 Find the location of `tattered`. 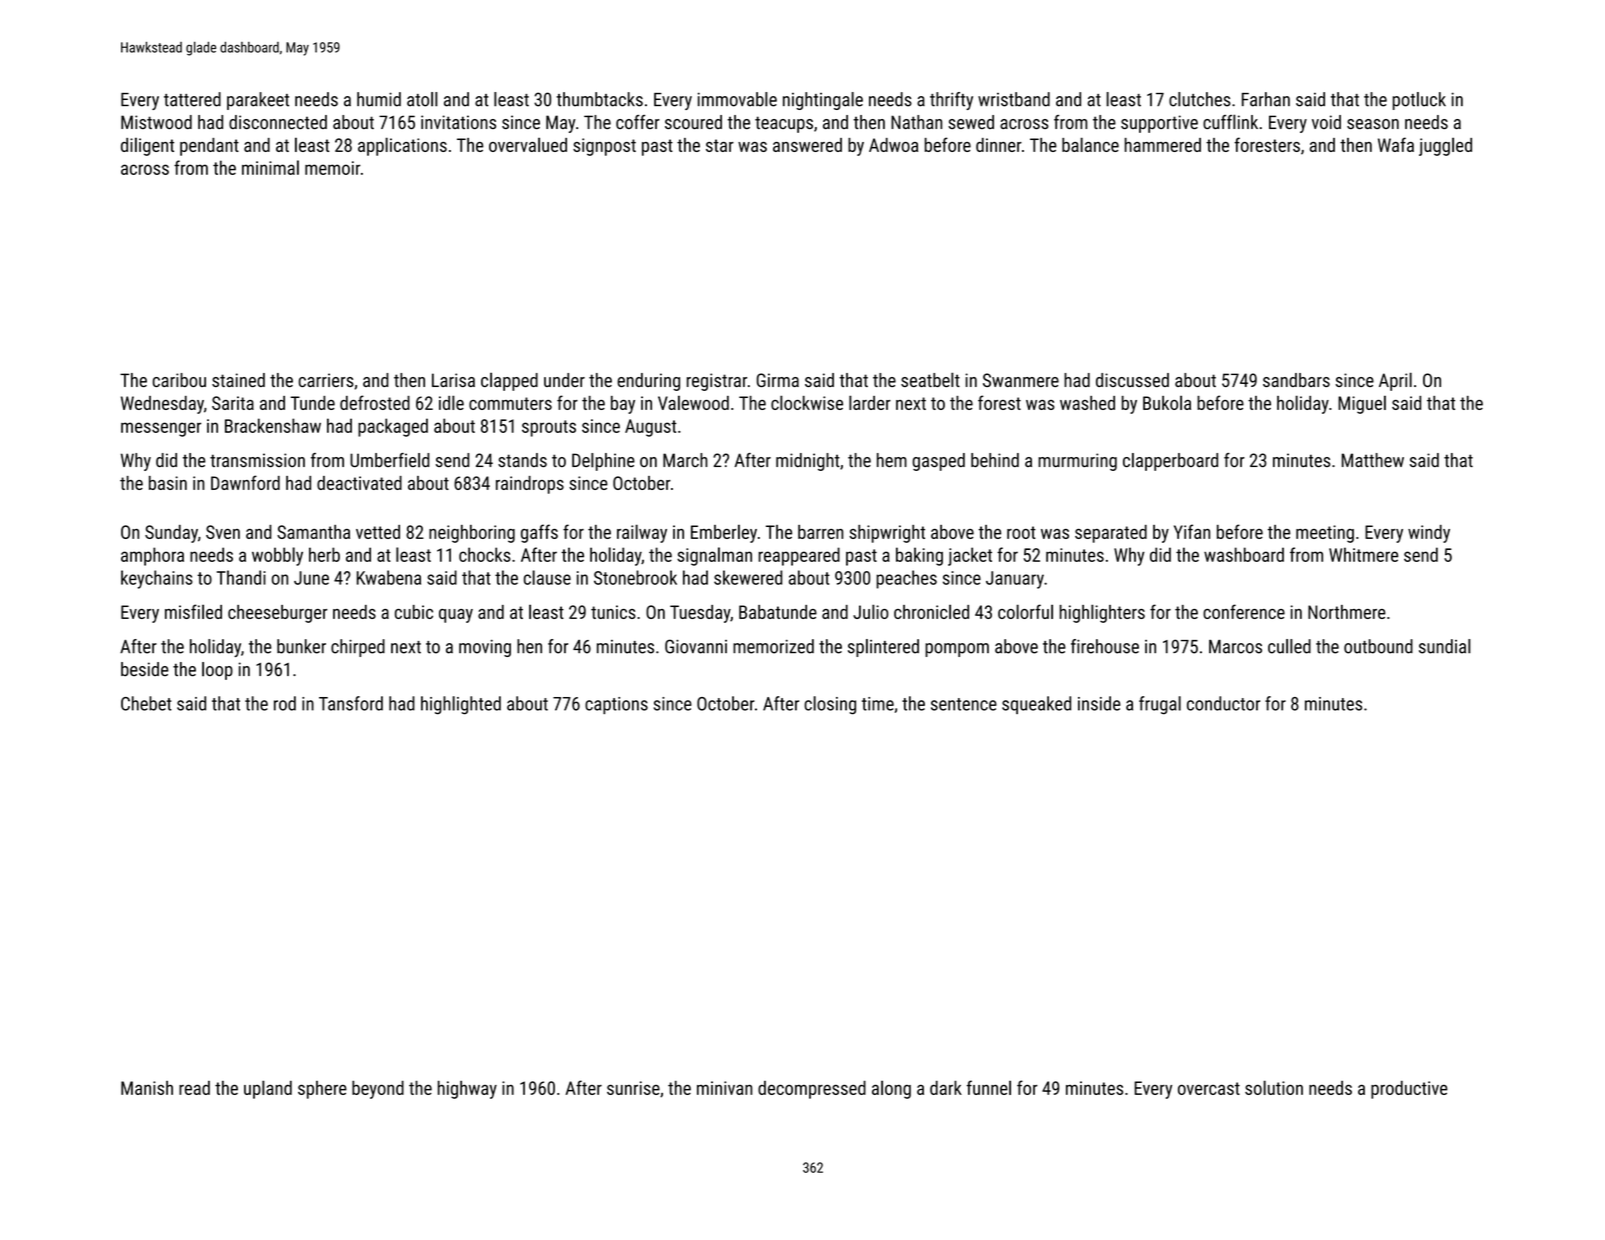

tattered is located at coordinates (192, 99).
